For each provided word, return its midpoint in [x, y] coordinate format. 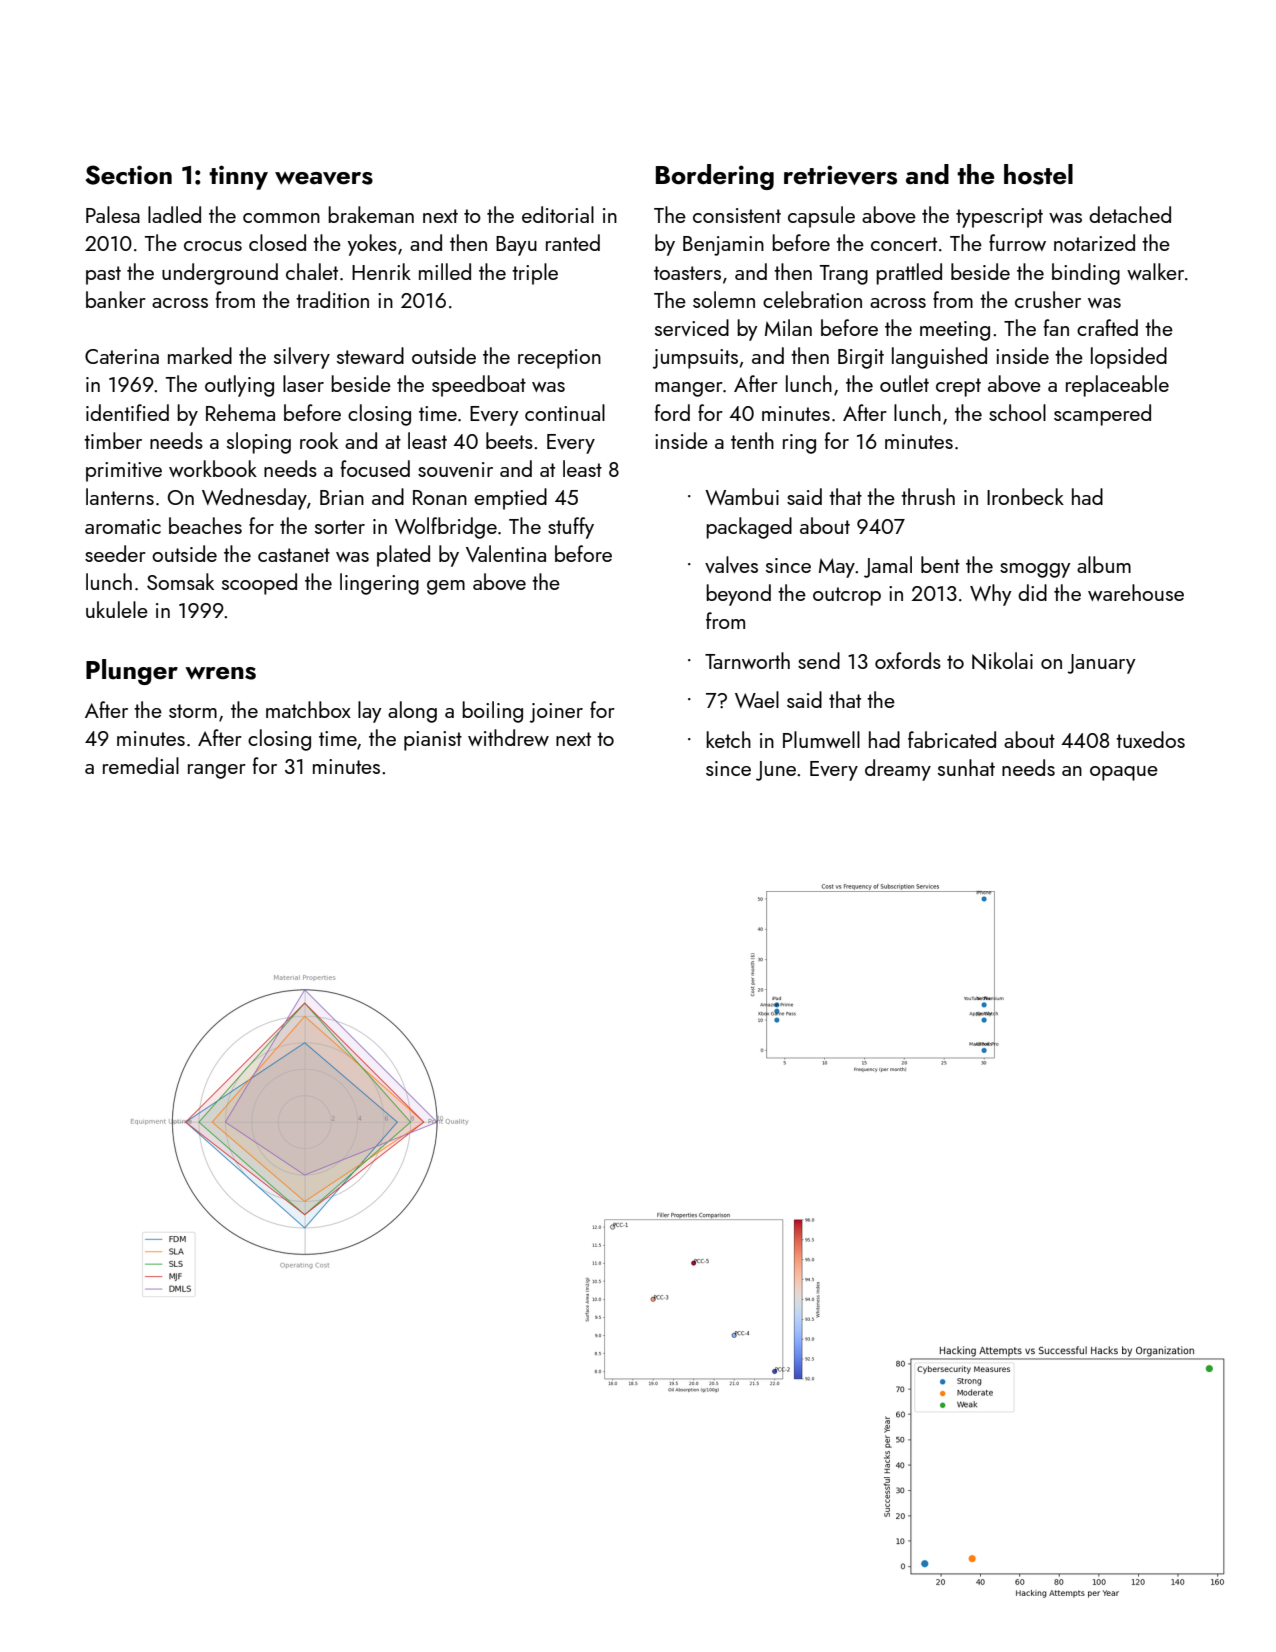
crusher [1048, 299]
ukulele [117, 609]
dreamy [898, 770]
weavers [324, 178]
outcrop [847, 596]
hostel [1038, 174]
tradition [332, 299]
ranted [573, 242]
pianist [433, 741]
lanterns [120, 496]
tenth [752, 440]
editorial [558, 214]
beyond [738, 595]
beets [509, 440]
